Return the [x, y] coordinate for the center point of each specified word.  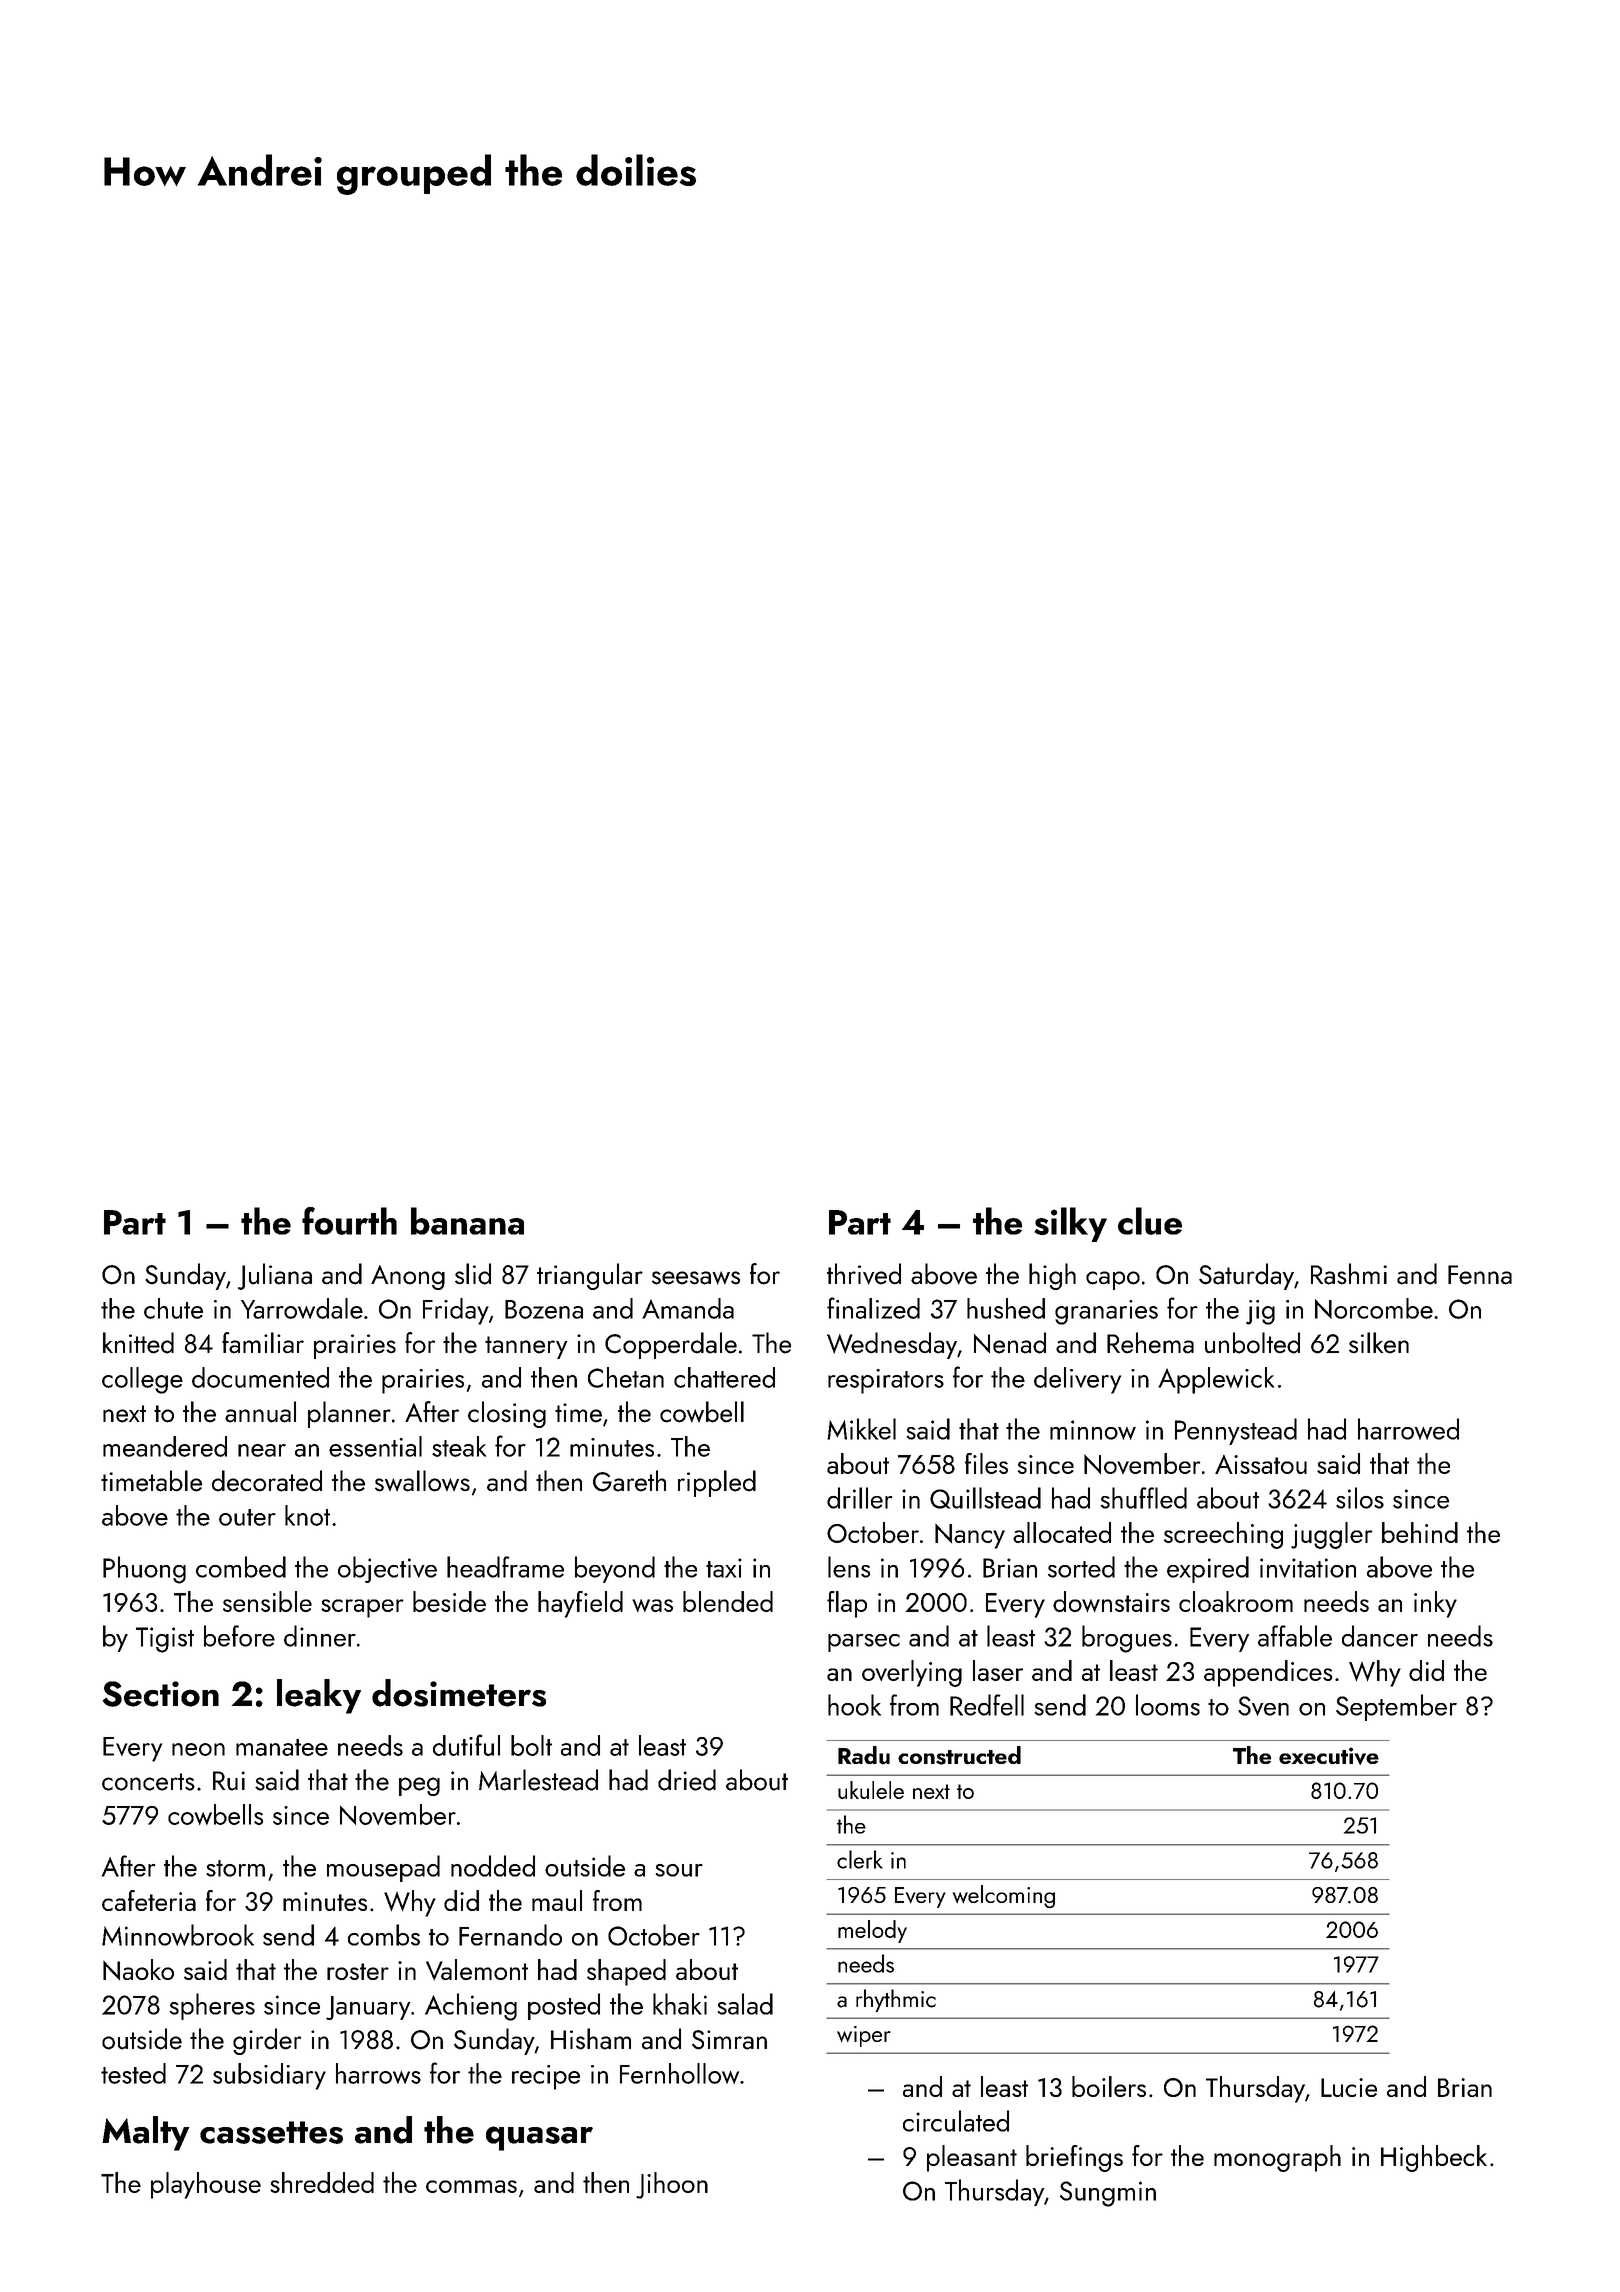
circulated [956, 2121]
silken [1379, 1343]
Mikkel [861, 1429]
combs [384, 1935]
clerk [860, 1859]
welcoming [1004, 1896]
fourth [349, 1221]
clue [1150, 1221]
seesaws [696, 1278]
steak [459, 1446]
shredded [322, 2182]
